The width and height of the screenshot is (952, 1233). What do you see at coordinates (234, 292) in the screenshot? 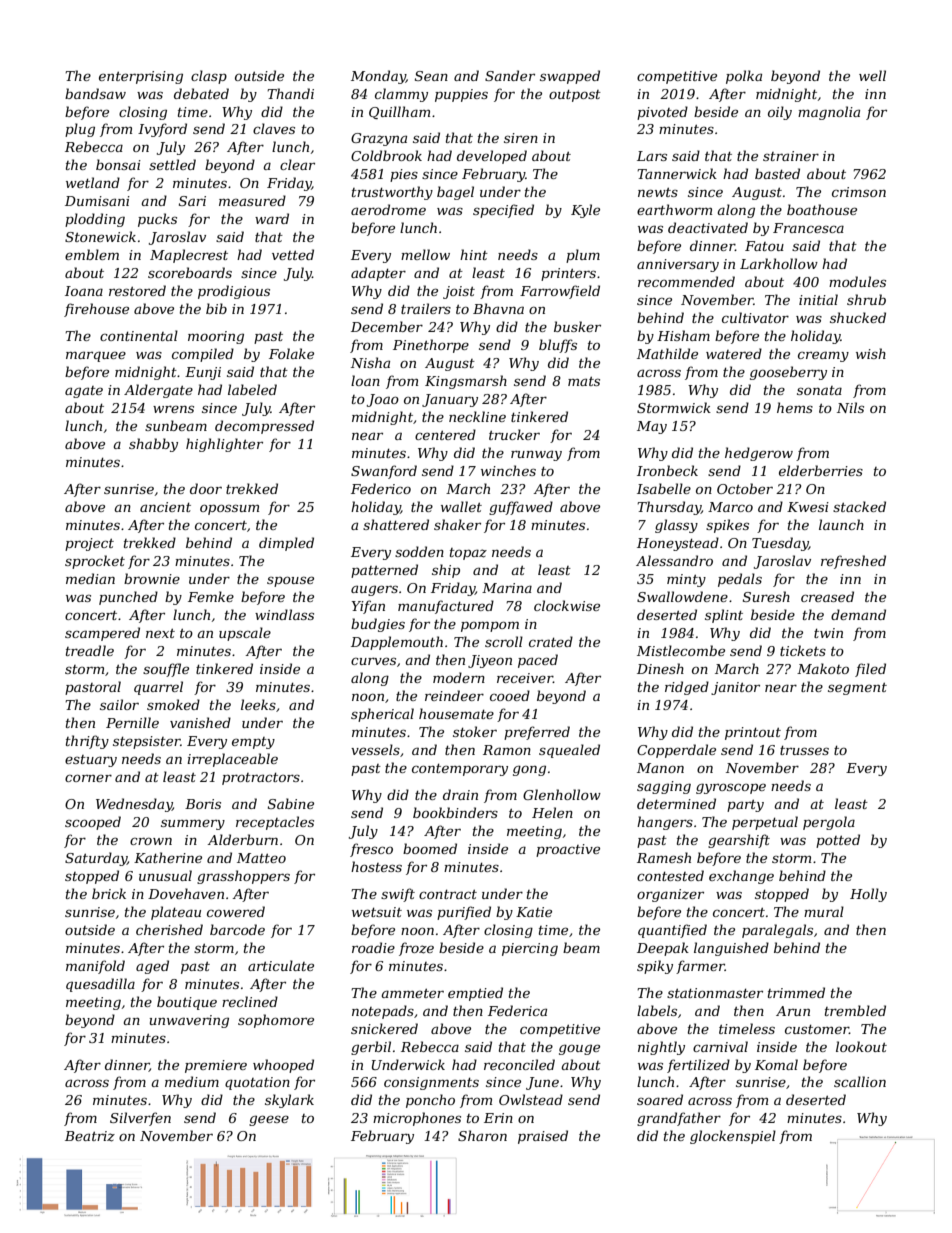
I see `prodigious` at bounding box center [234, 292].
